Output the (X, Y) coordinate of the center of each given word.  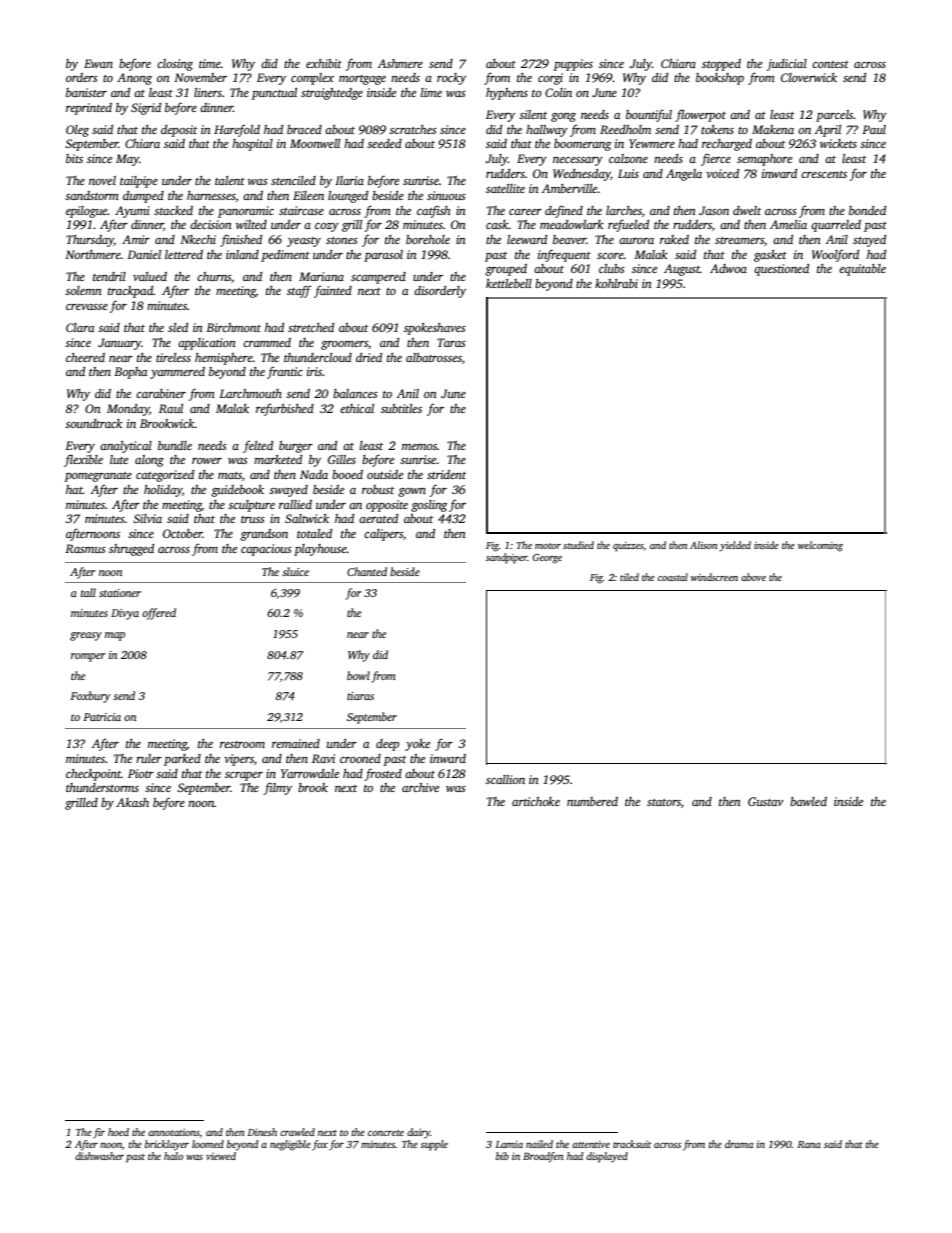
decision (211, 224)
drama (739, 1144)
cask (497, 224)
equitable (862, 270)
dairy (418, 1133)
